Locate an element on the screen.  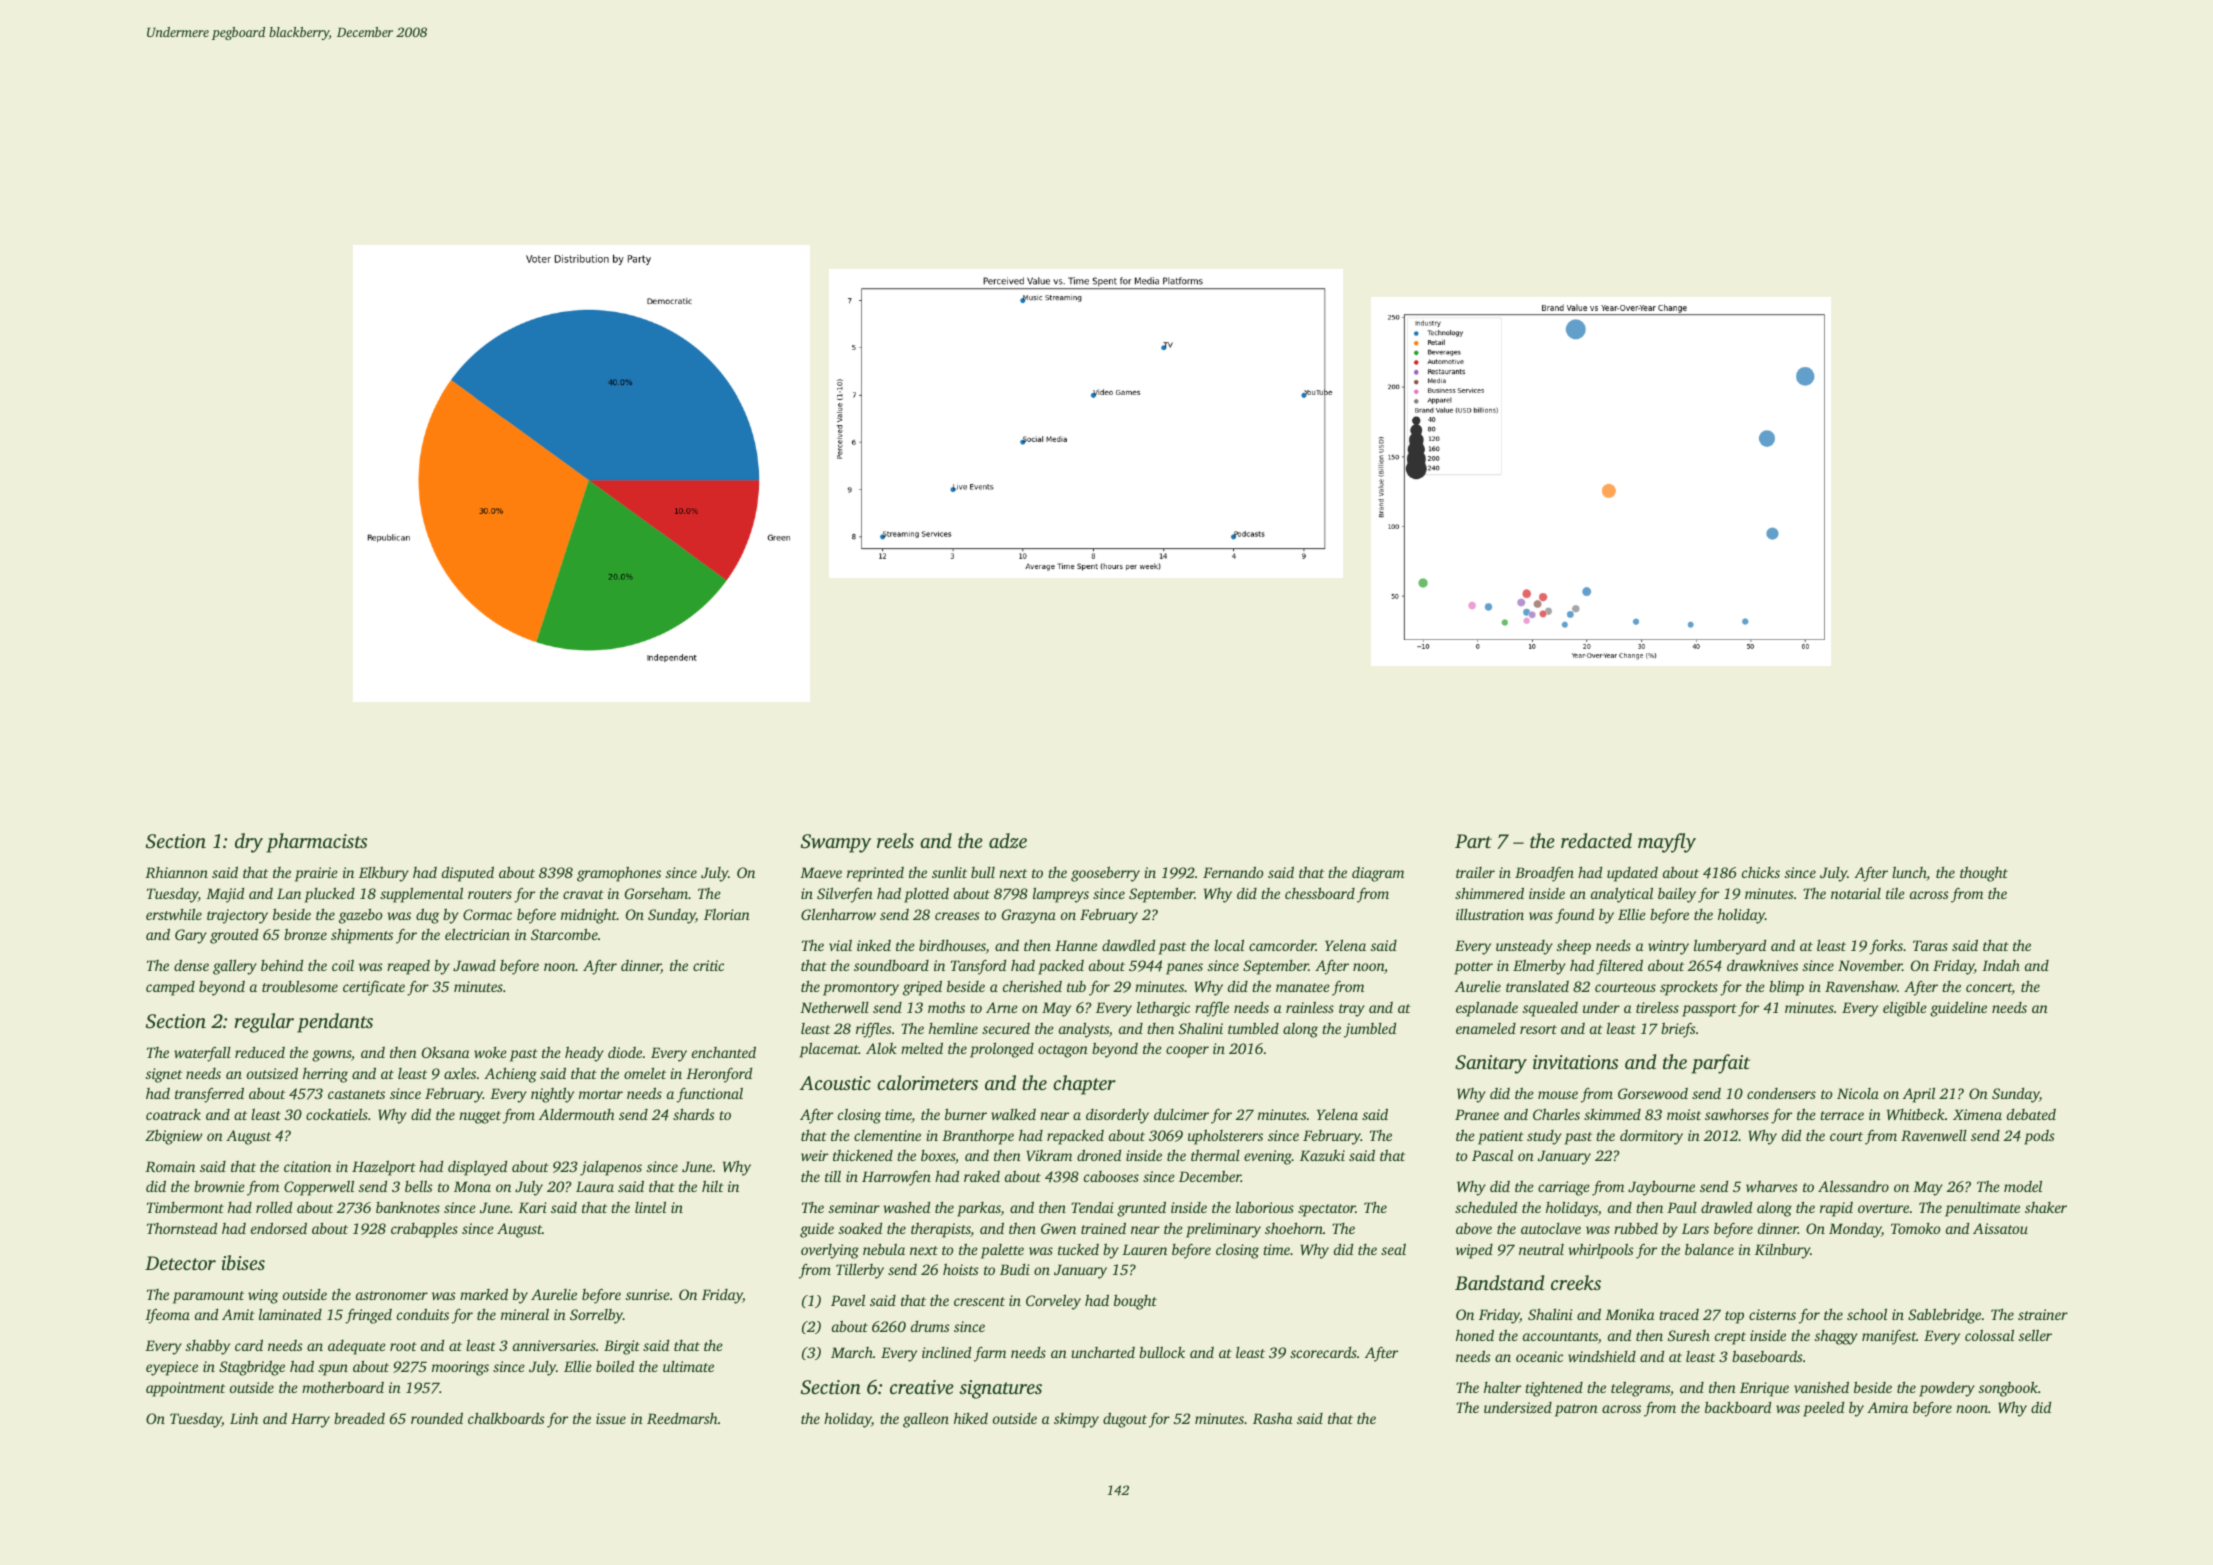
creative is located at coordinates (922, 1387).
